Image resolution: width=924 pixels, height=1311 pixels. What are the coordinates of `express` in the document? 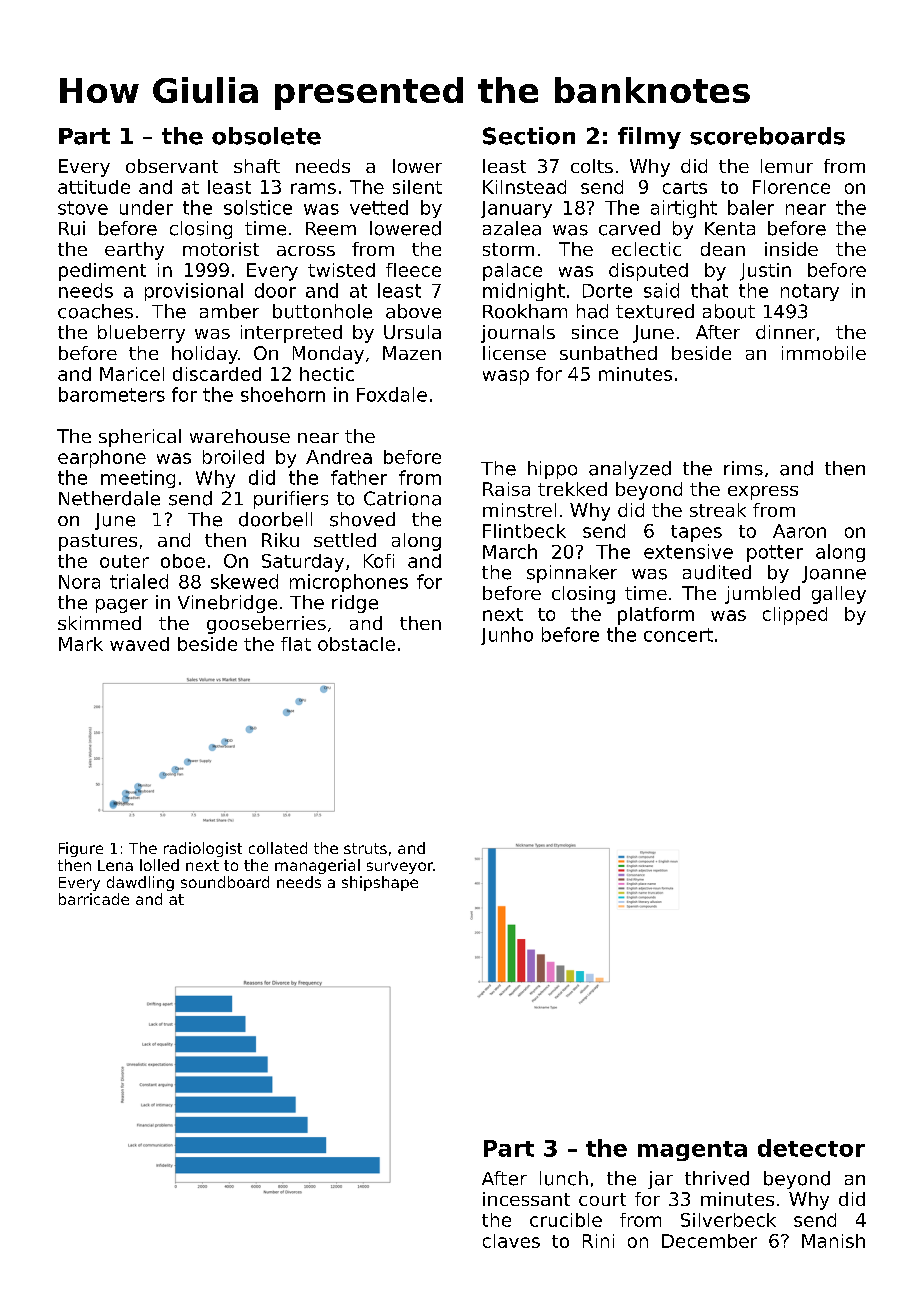 It's located at (763, 493).
